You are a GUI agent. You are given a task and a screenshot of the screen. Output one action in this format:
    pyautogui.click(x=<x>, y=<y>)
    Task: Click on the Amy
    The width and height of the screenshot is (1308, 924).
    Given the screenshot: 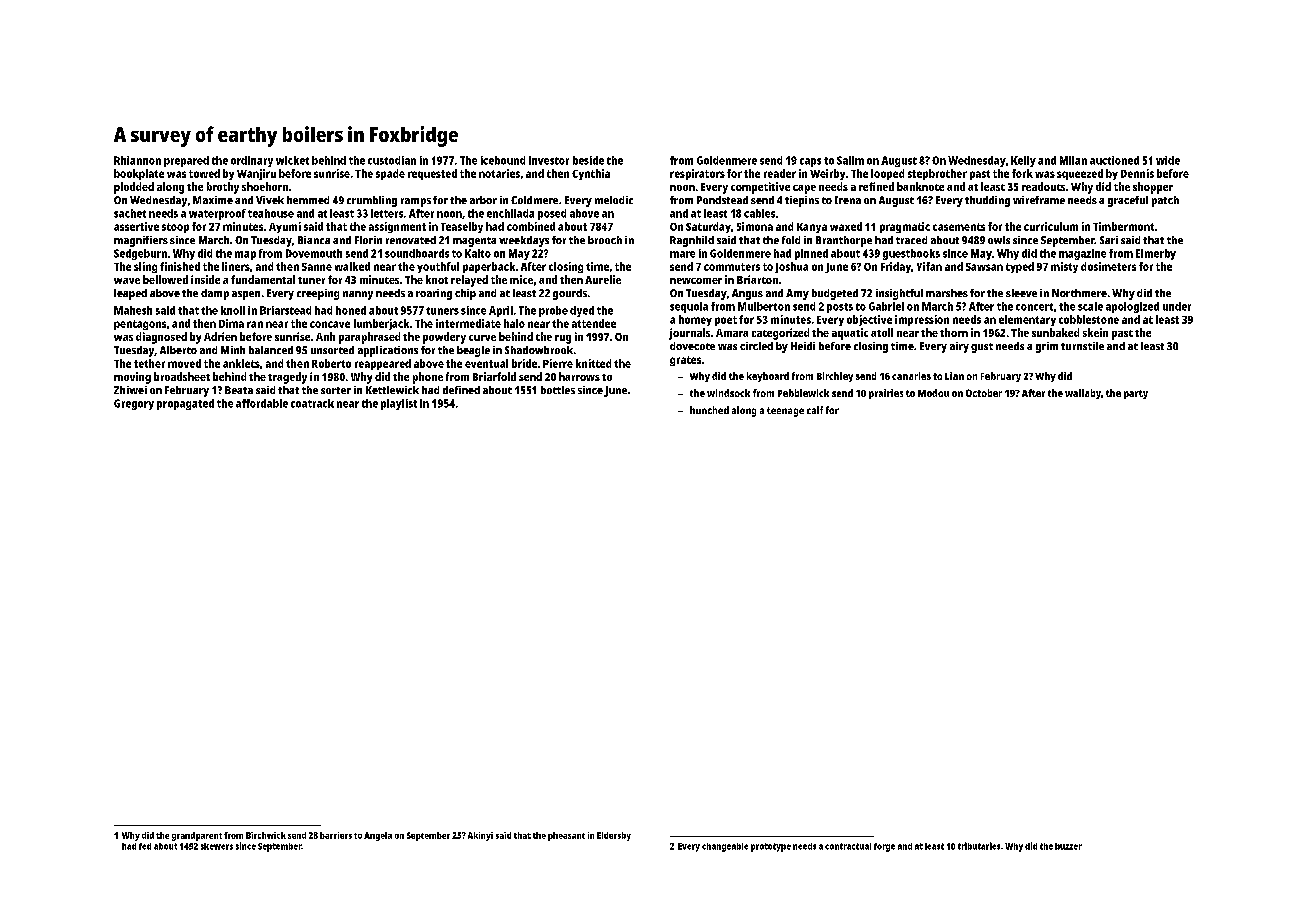 What is the action you would take?
    pyautogui.click(x=797, y=294)
